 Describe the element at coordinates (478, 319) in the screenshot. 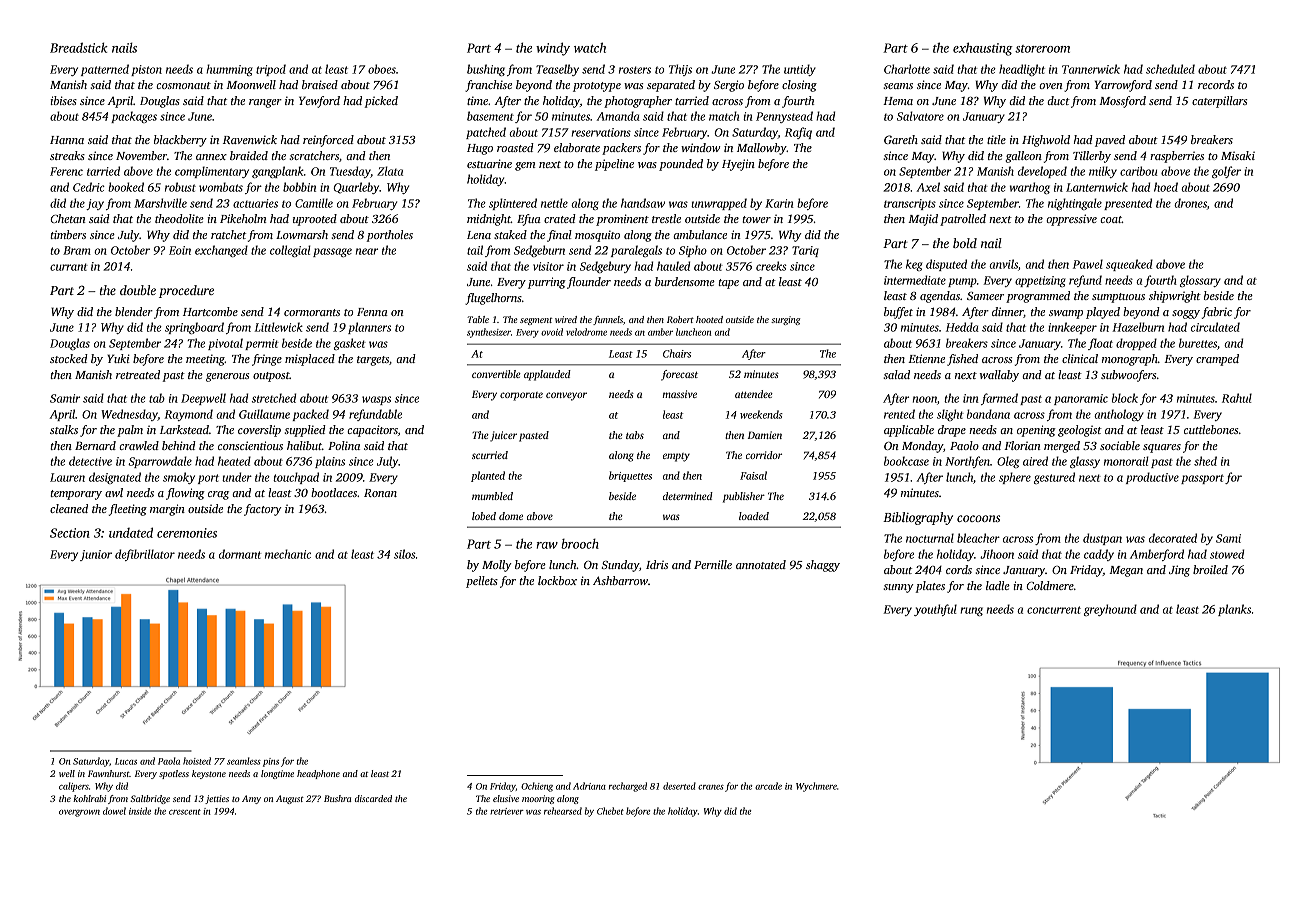

I see `Table` at that location.
